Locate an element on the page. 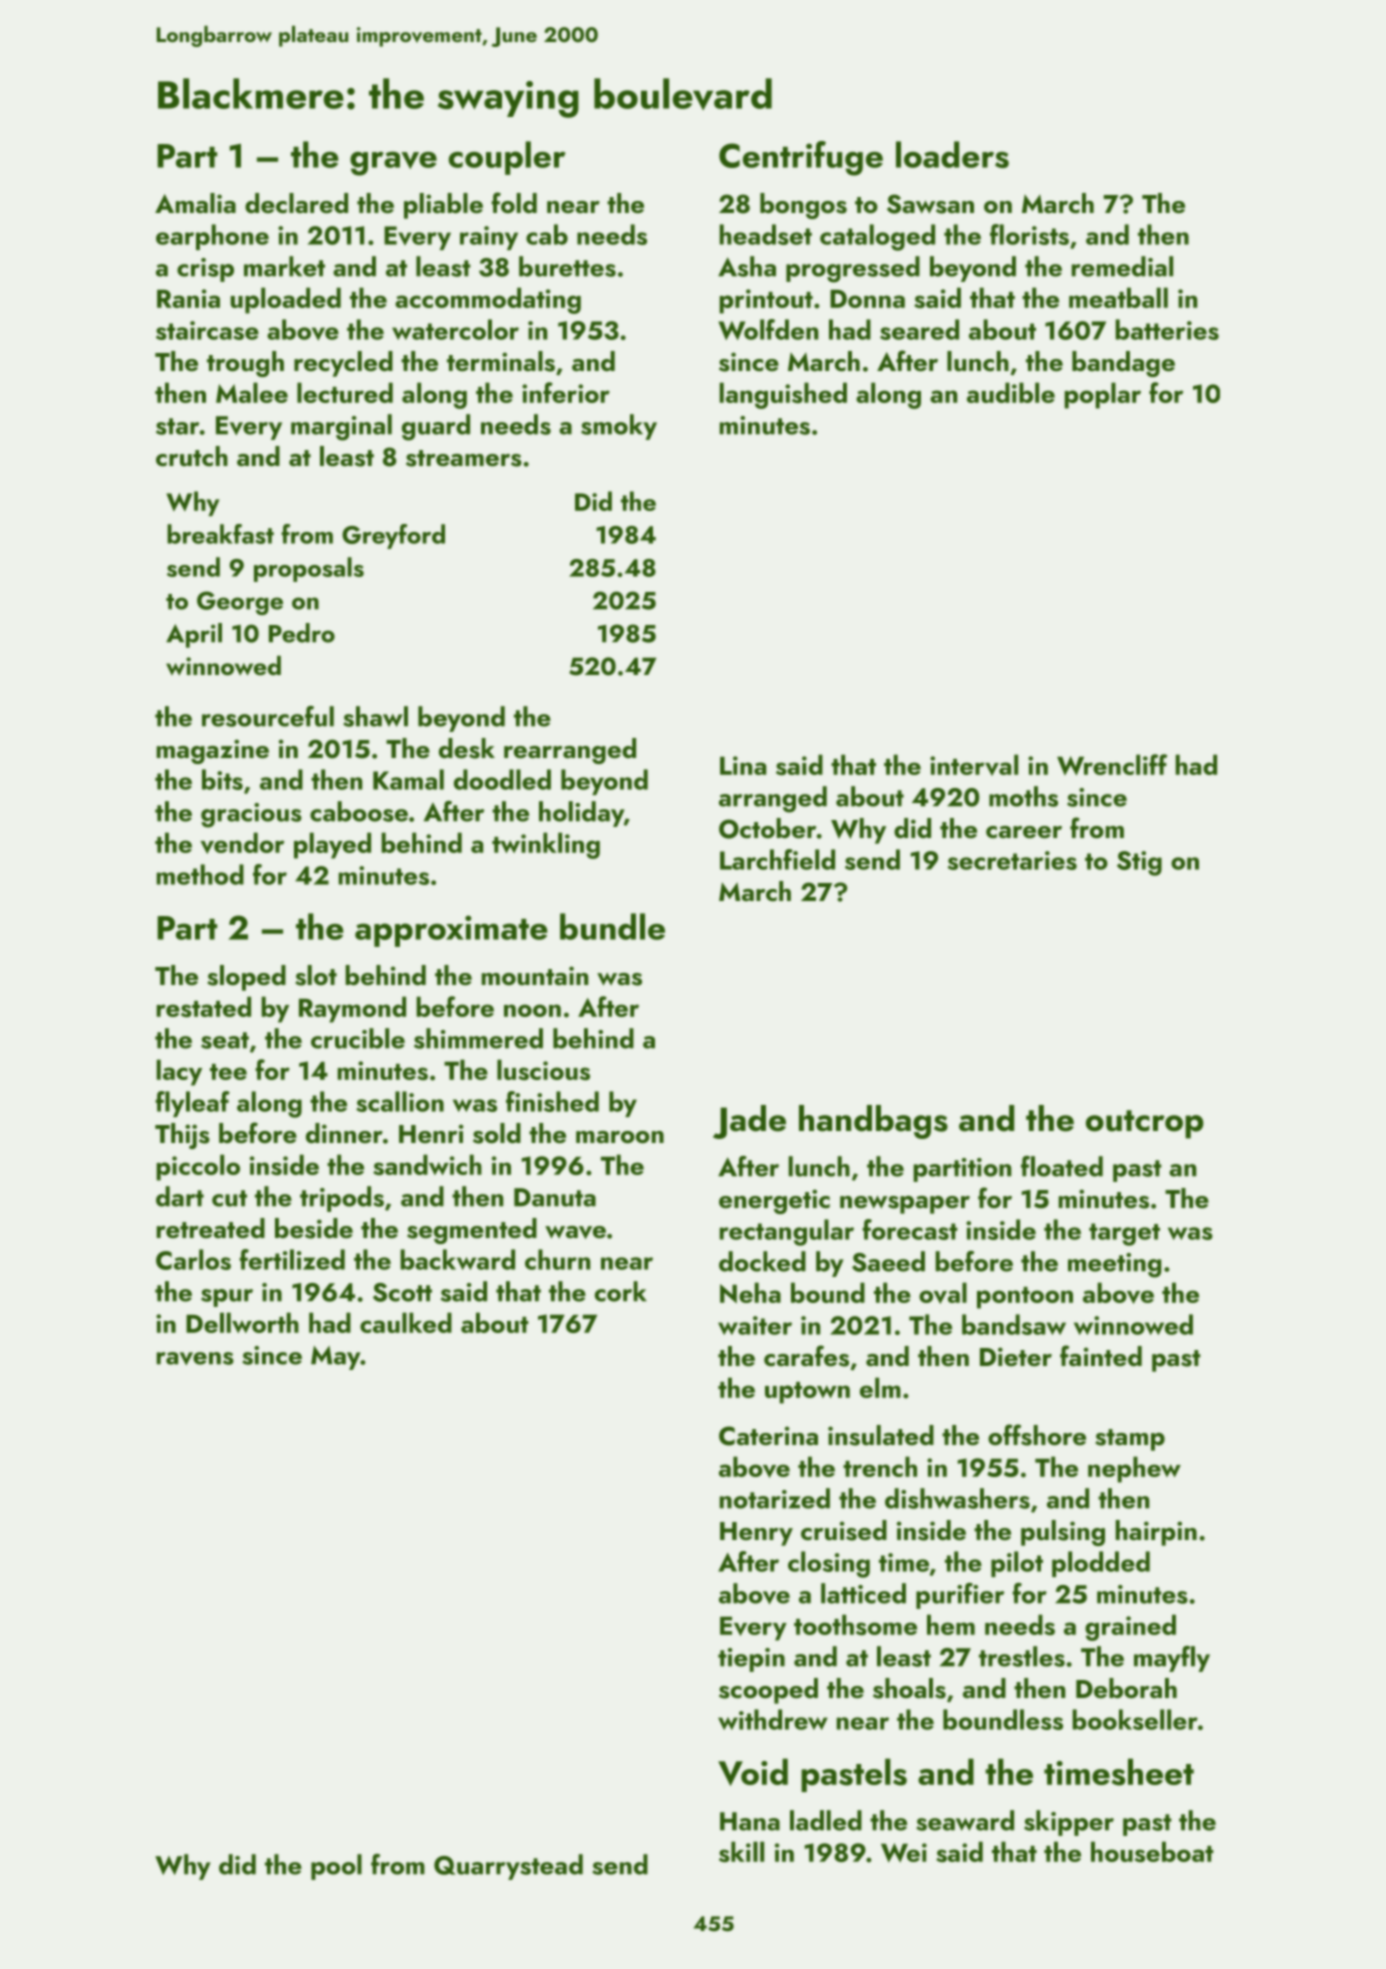  Wei is located at coordinates (904, 1853).
